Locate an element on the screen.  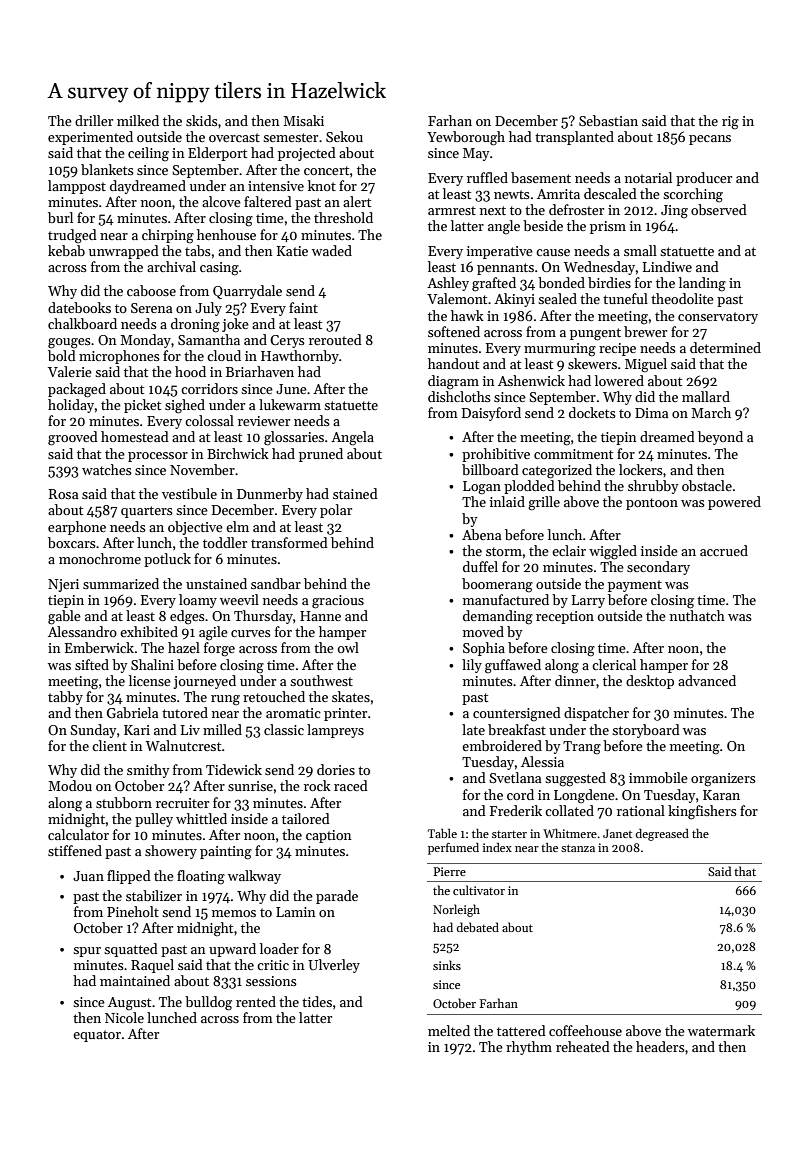
driller is located at coordinates (94, 120).
